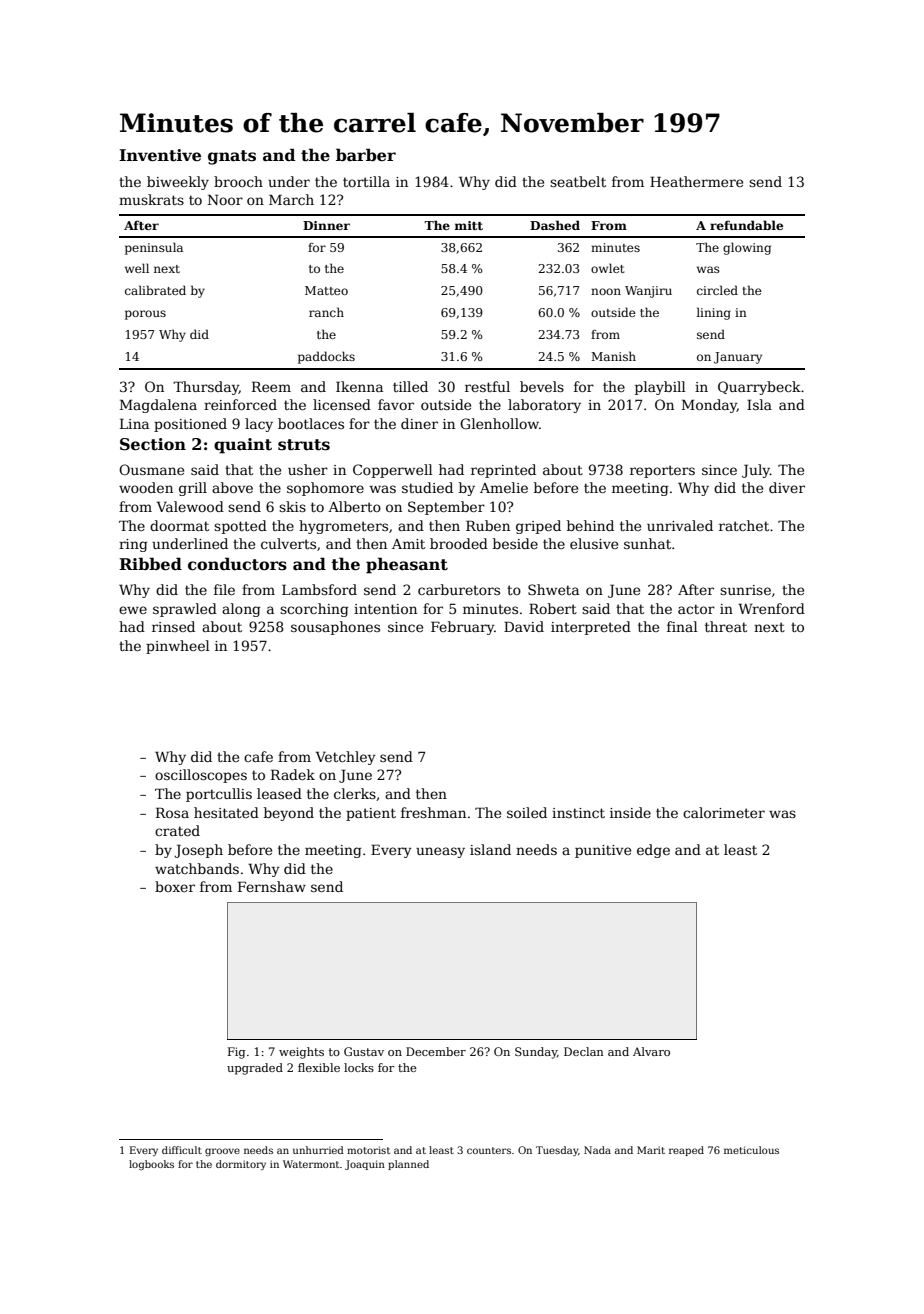 Image resolution: width=924 pixels, height=1314 pixels. I want to click on ewe, so click(133, 610).
